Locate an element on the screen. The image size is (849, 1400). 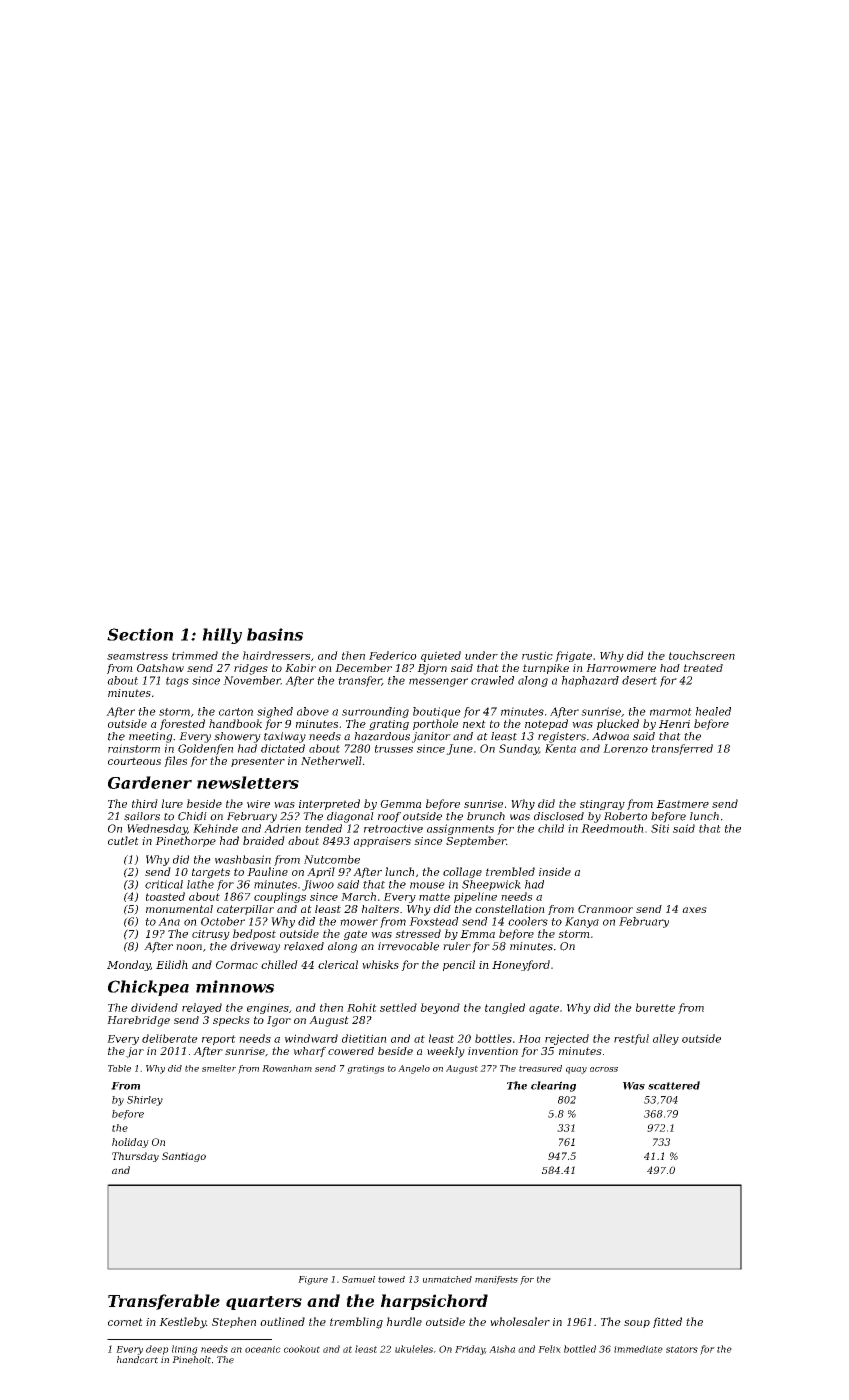
Harrowmere is located at coordinates (621, 668).
